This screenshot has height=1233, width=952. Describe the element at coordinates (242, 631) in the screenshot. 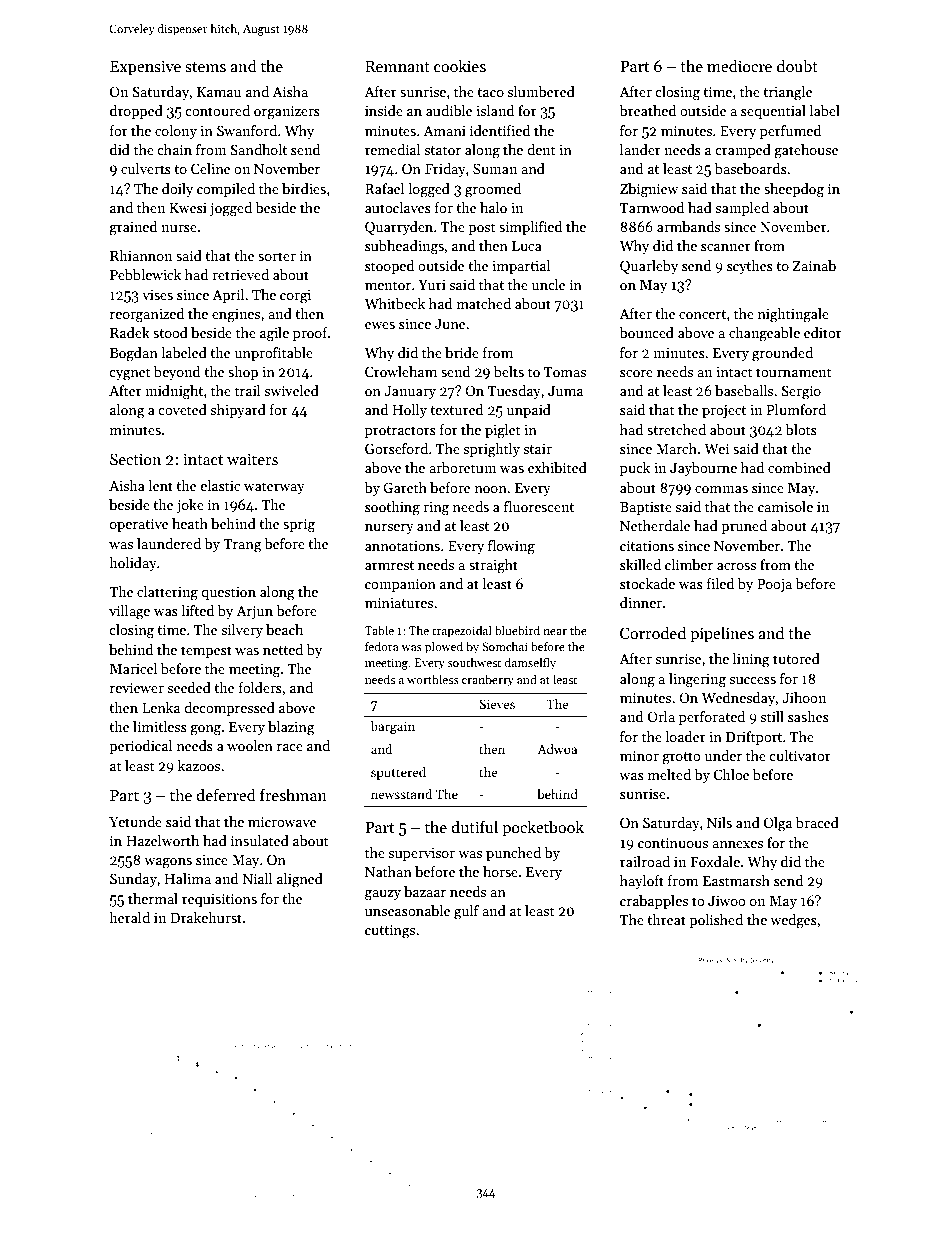

I see `silvery` at that location.
